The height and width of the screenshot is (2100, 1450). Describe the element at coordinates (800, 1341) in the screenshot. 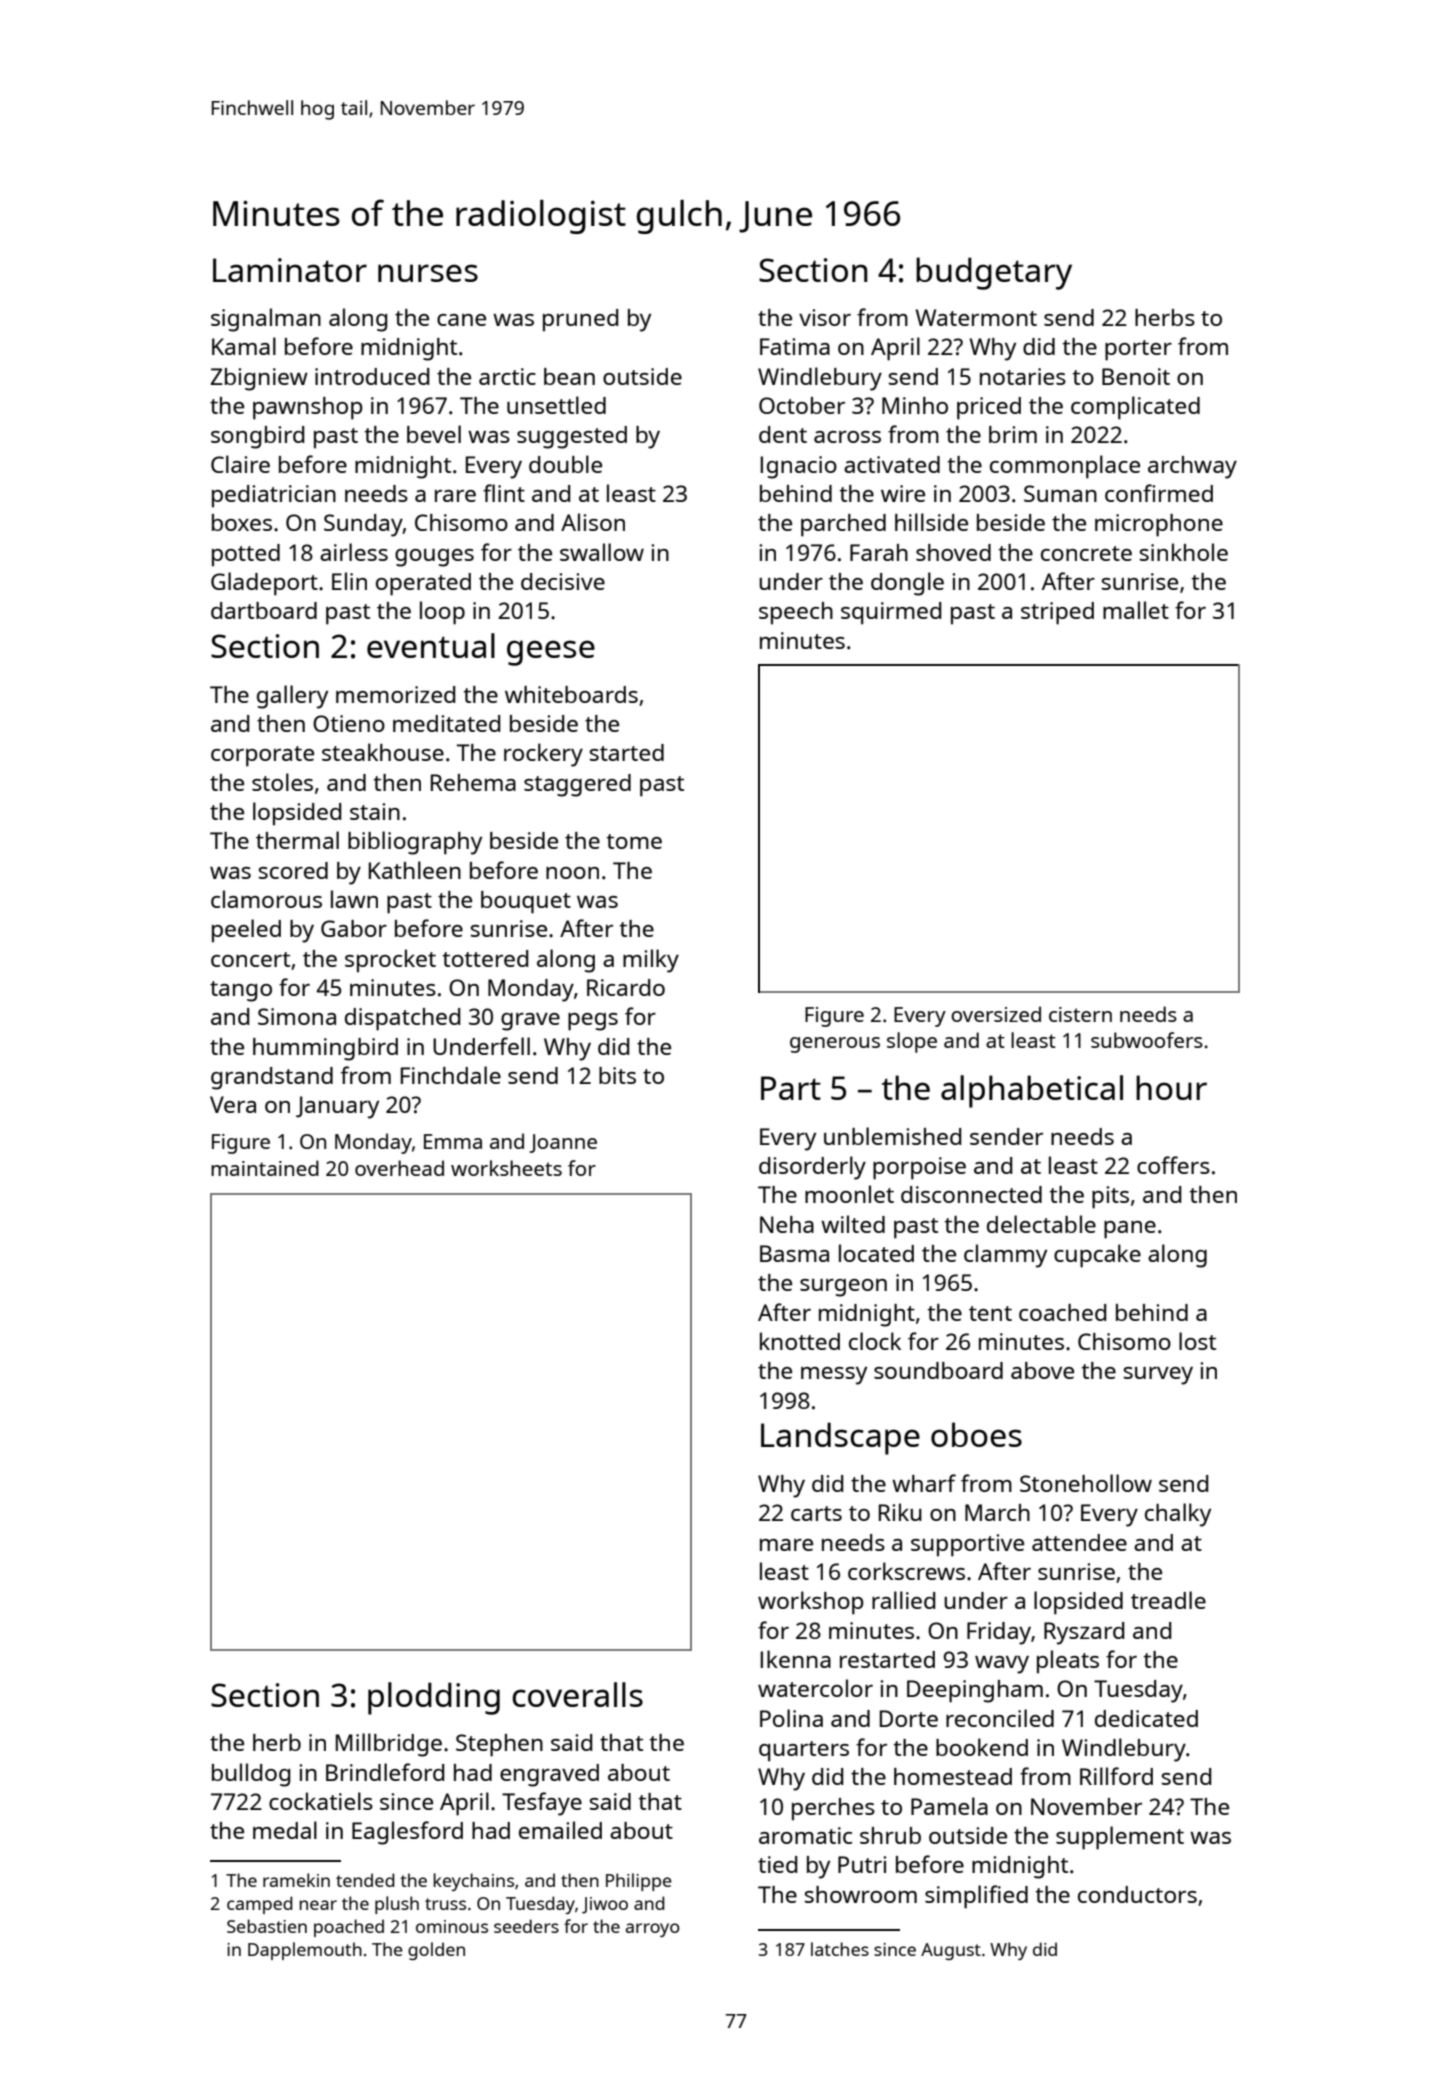

I see `knotted` at that location.
